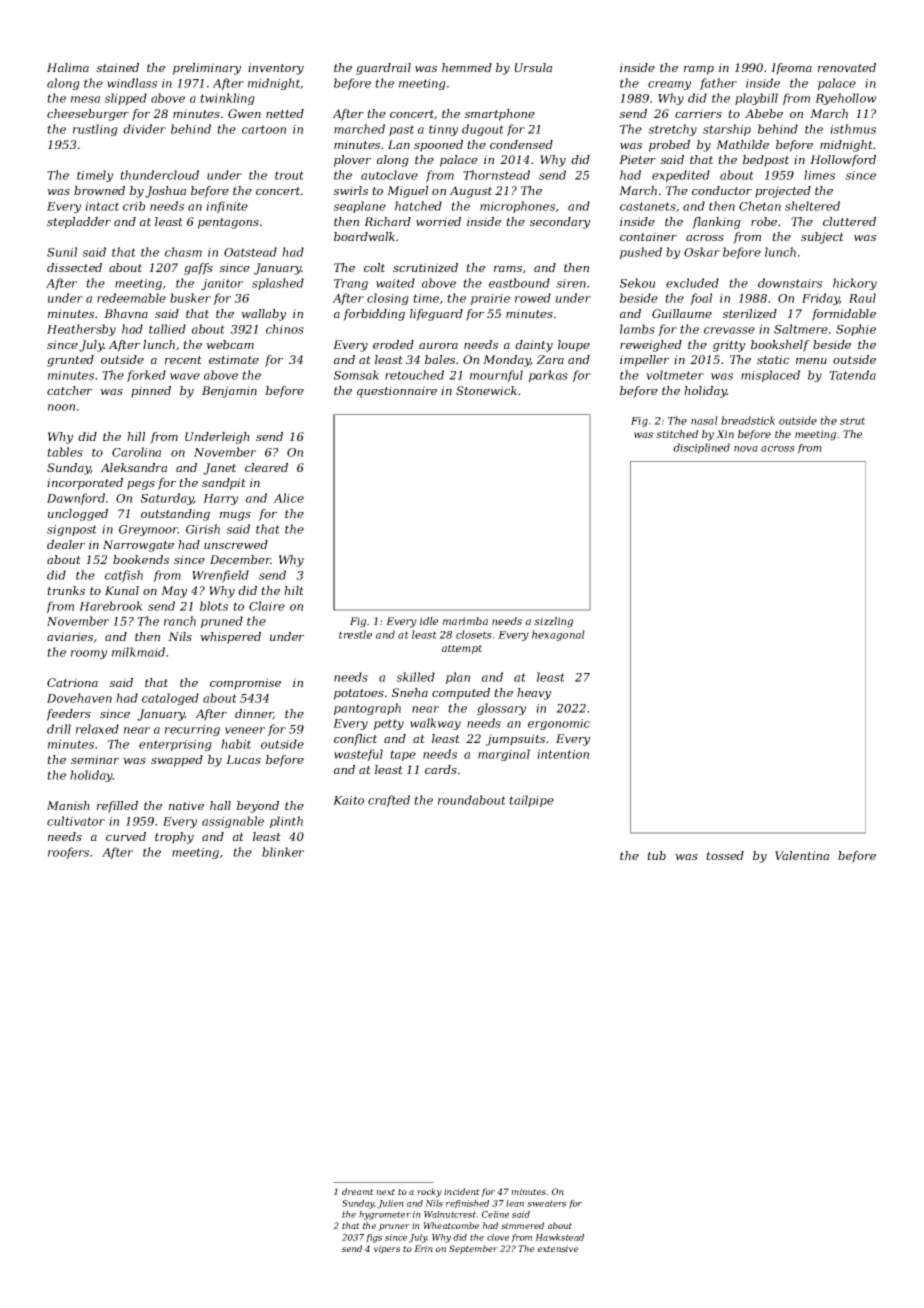  Describe the element at coordinates (438, 146) in the image. I see `spooned` at that location.
